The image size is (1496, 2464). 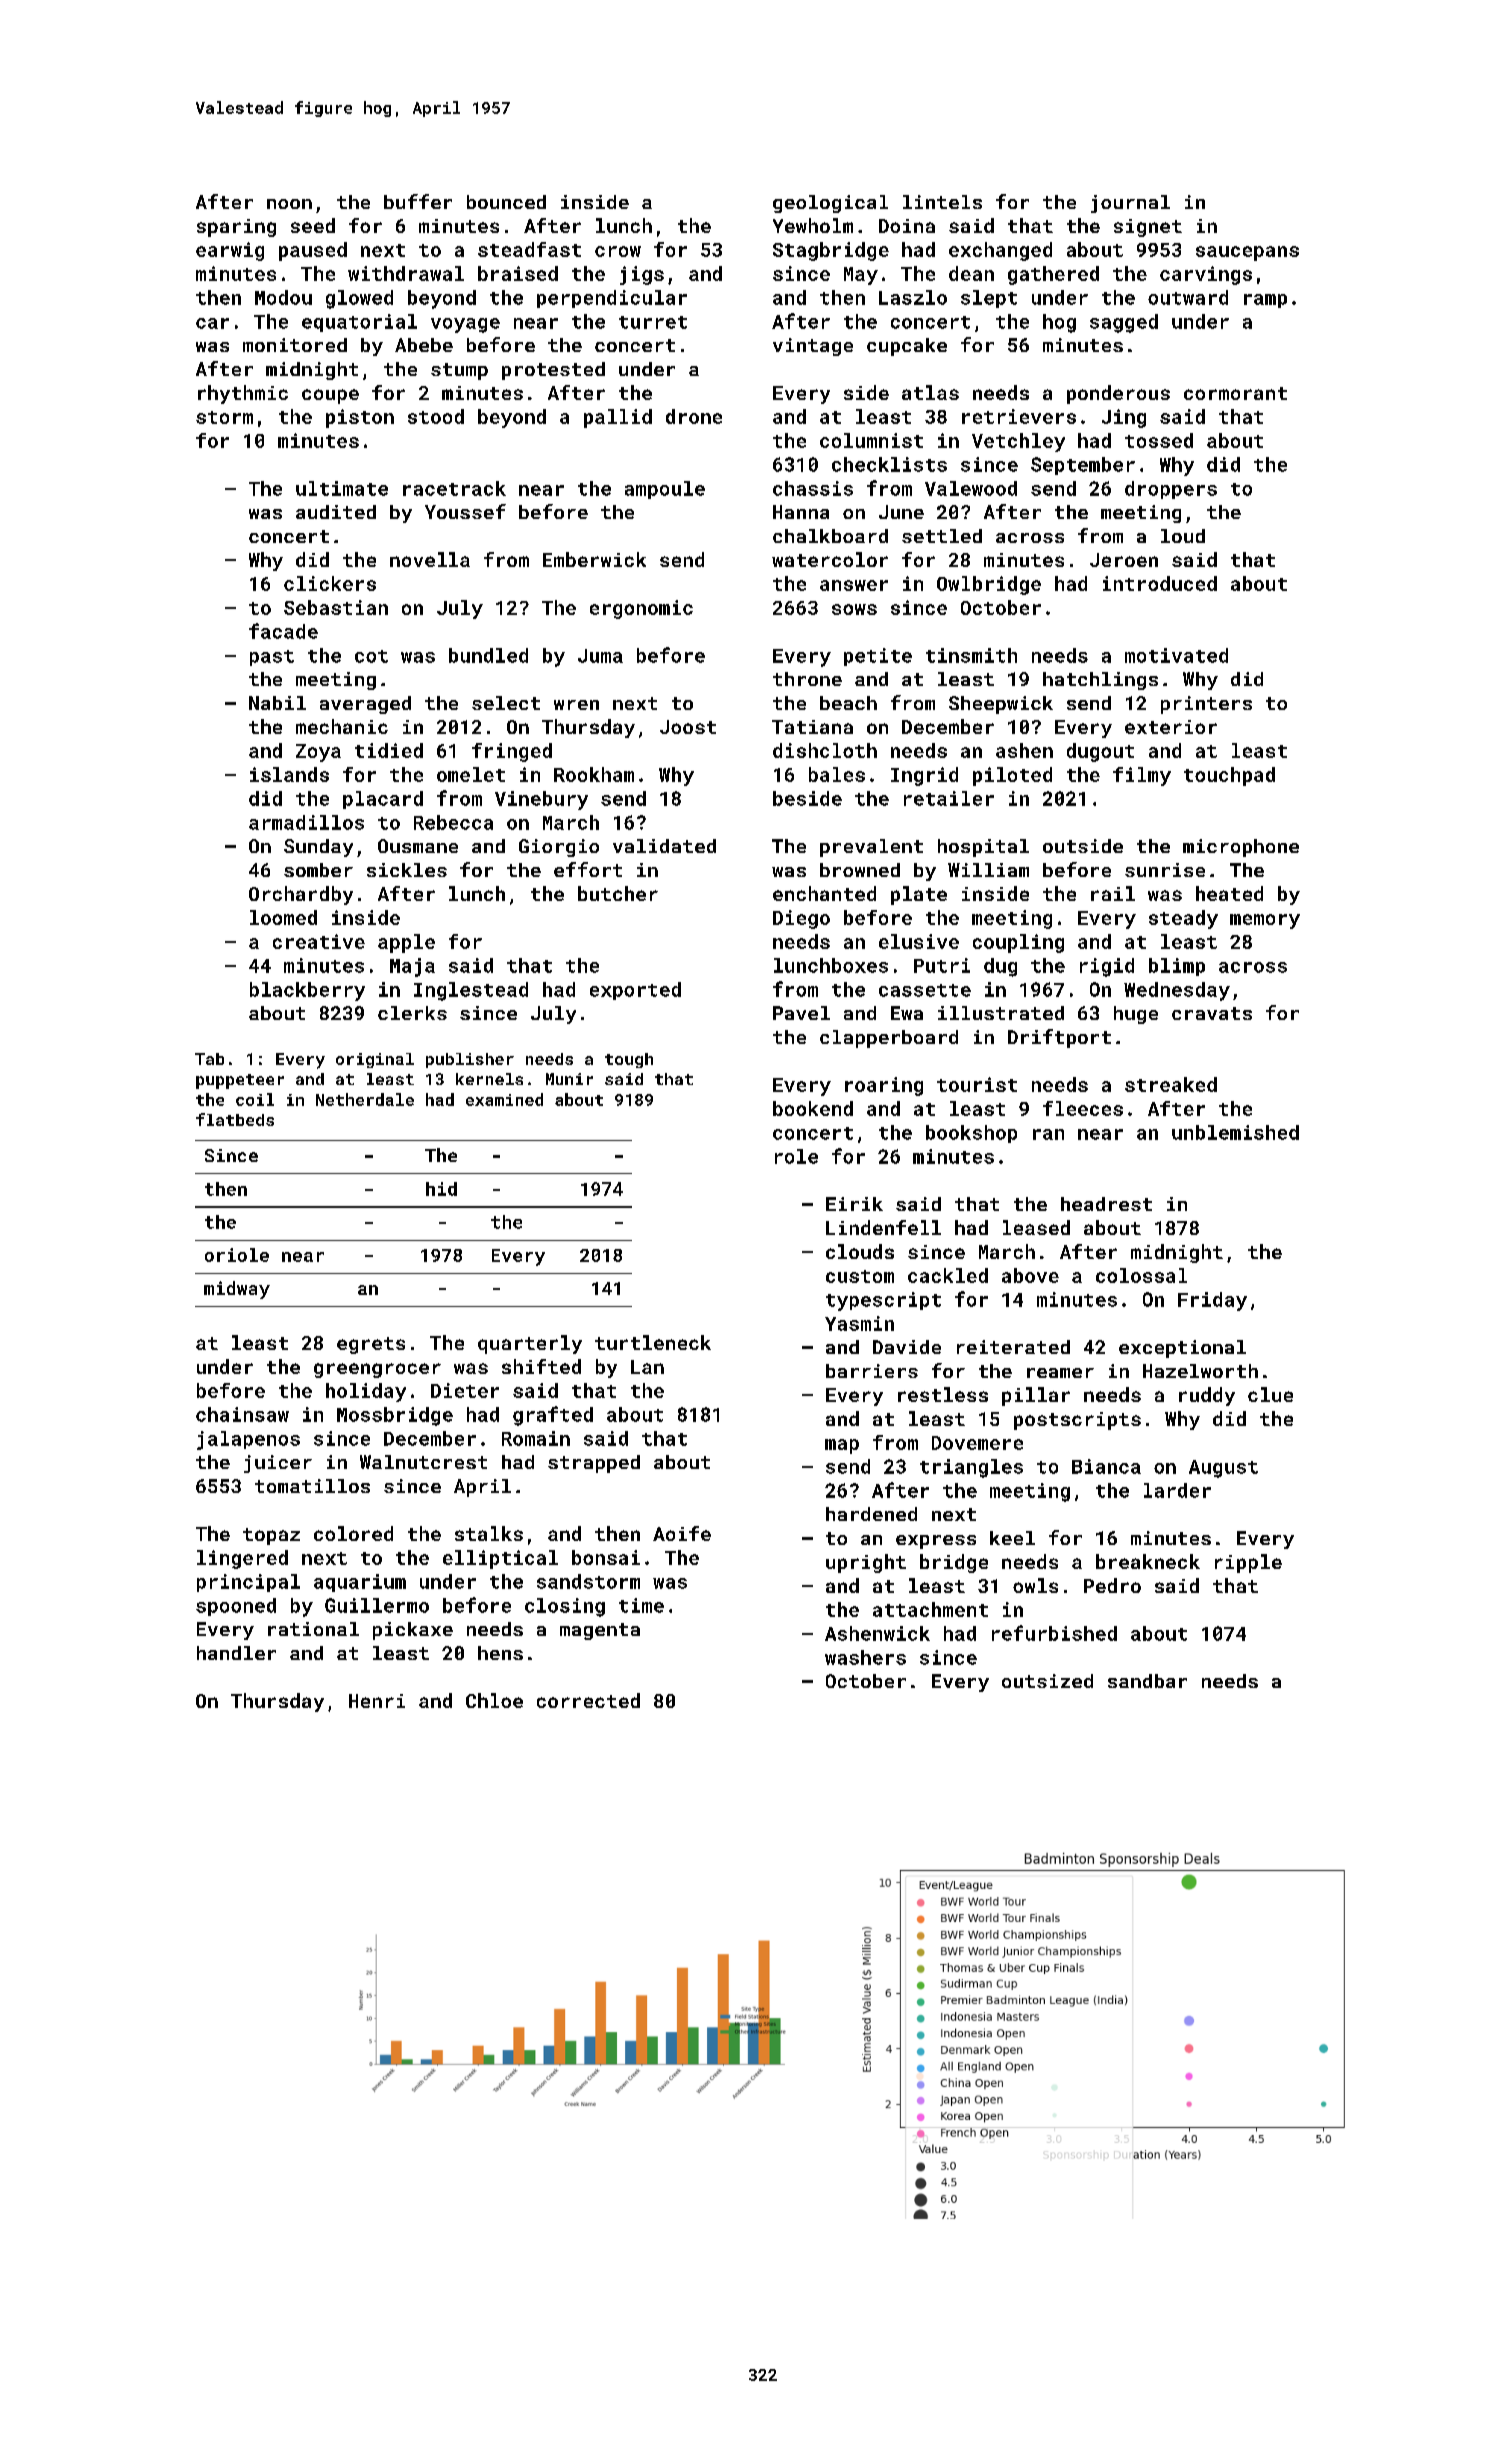 I want to click on blackberry, so click(x=307, y=991).
